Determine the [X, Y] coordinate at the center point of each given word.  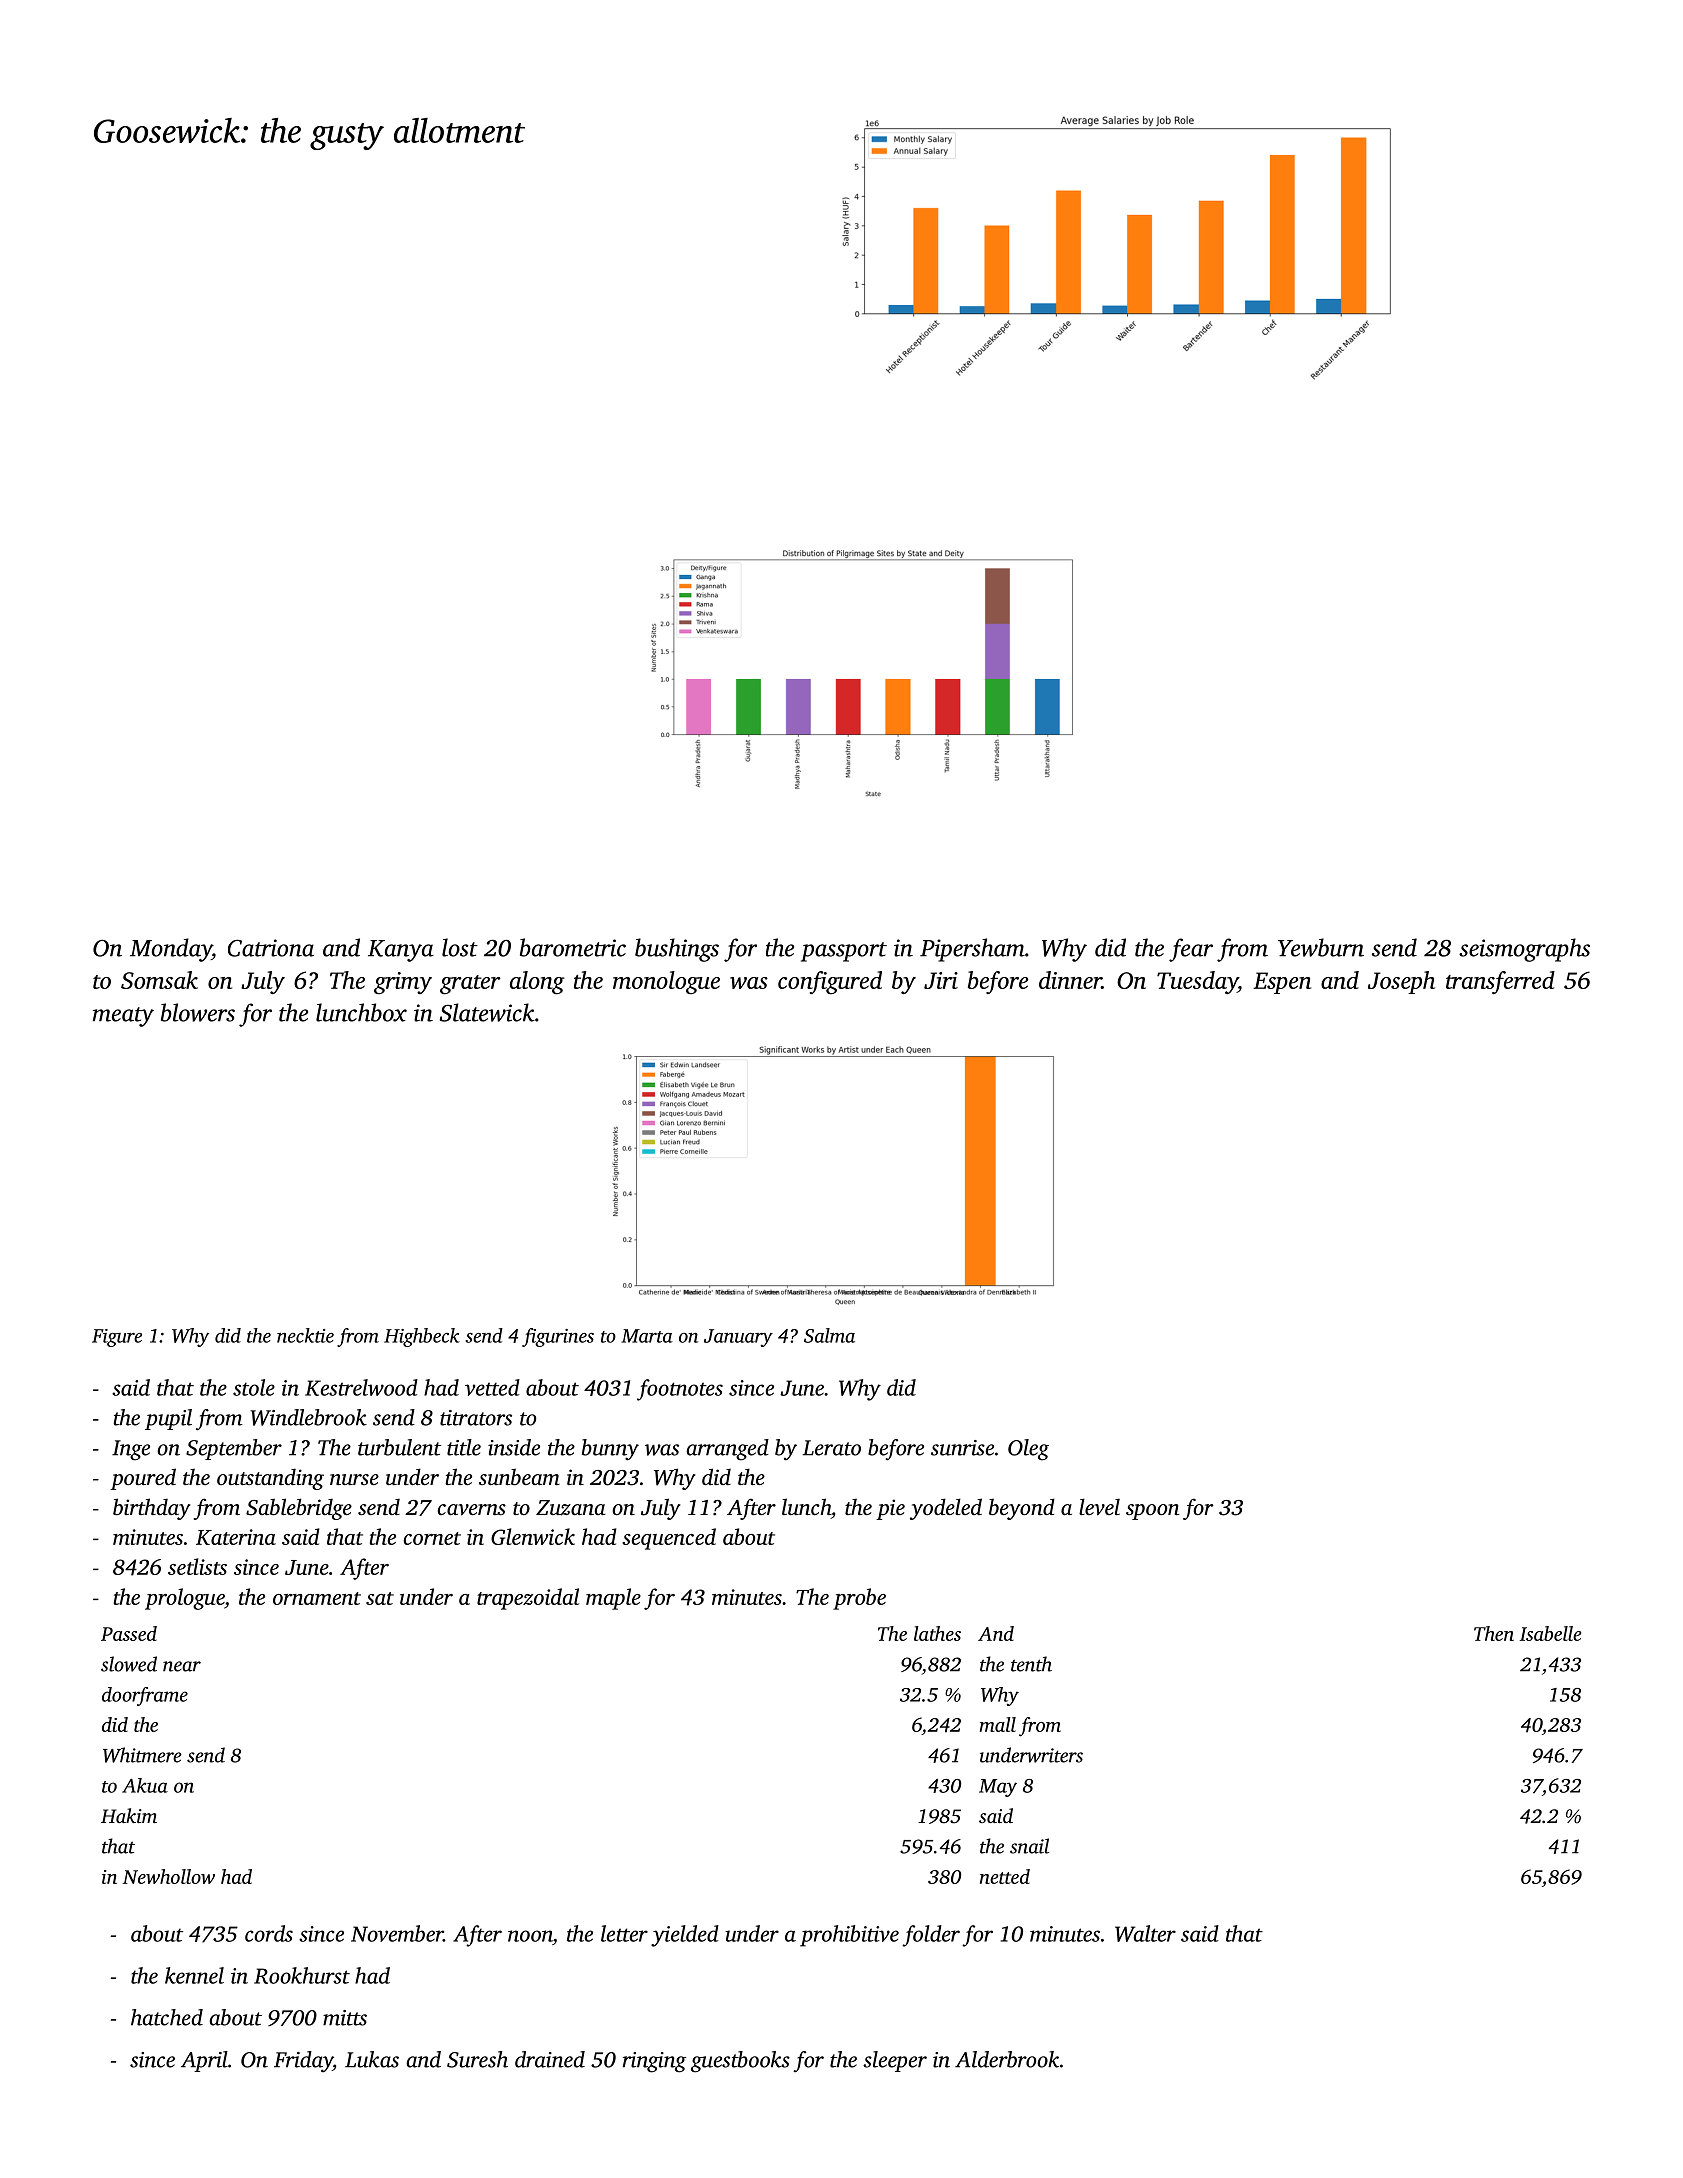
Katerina [236, 1537]
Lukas [372, 2059]
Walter [1145, 1933]
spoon [1153, 1512]
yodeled [946, 1509]
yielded [685, 1936]
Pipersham [972, 950]
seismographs [1524, 950]
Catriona [271, 948]
